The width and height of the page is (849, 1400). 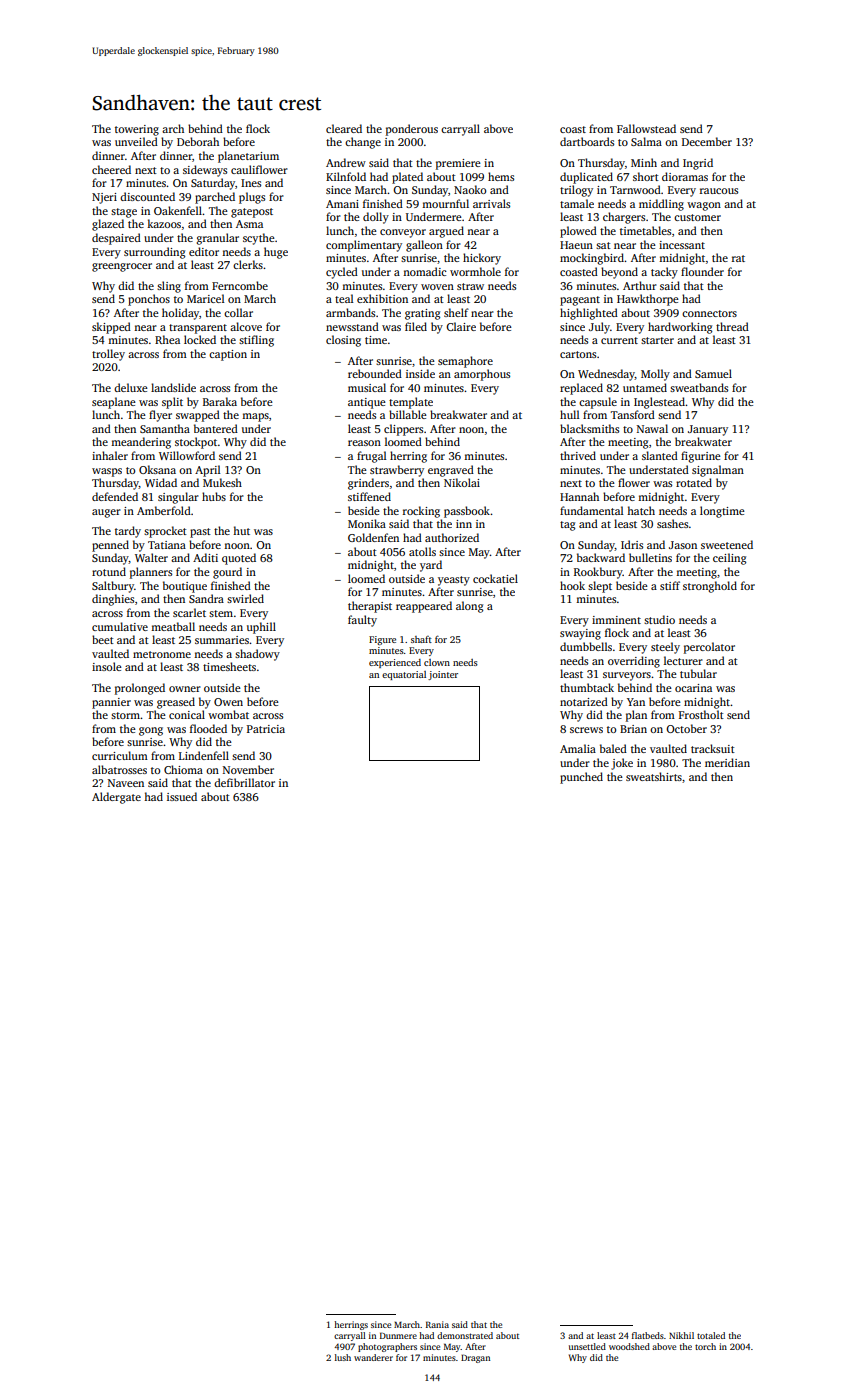 What do you see at coordinates (343, 1357) in the page?
I see `lush` at bounding box center [343, 1357].
